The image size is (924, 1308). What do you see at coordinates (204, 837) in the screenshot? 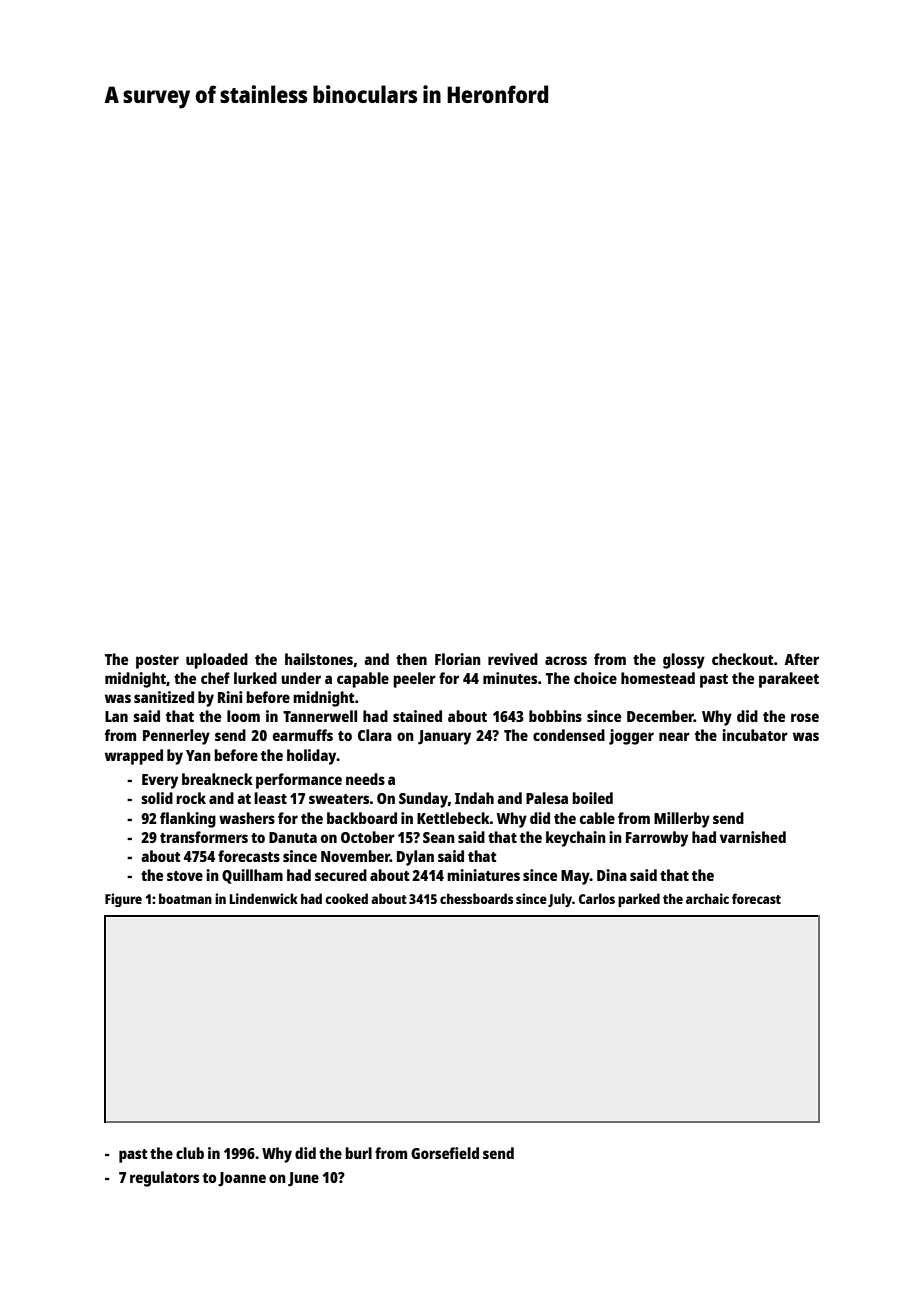
I see `transformers` at bounding box center [204, 837].
